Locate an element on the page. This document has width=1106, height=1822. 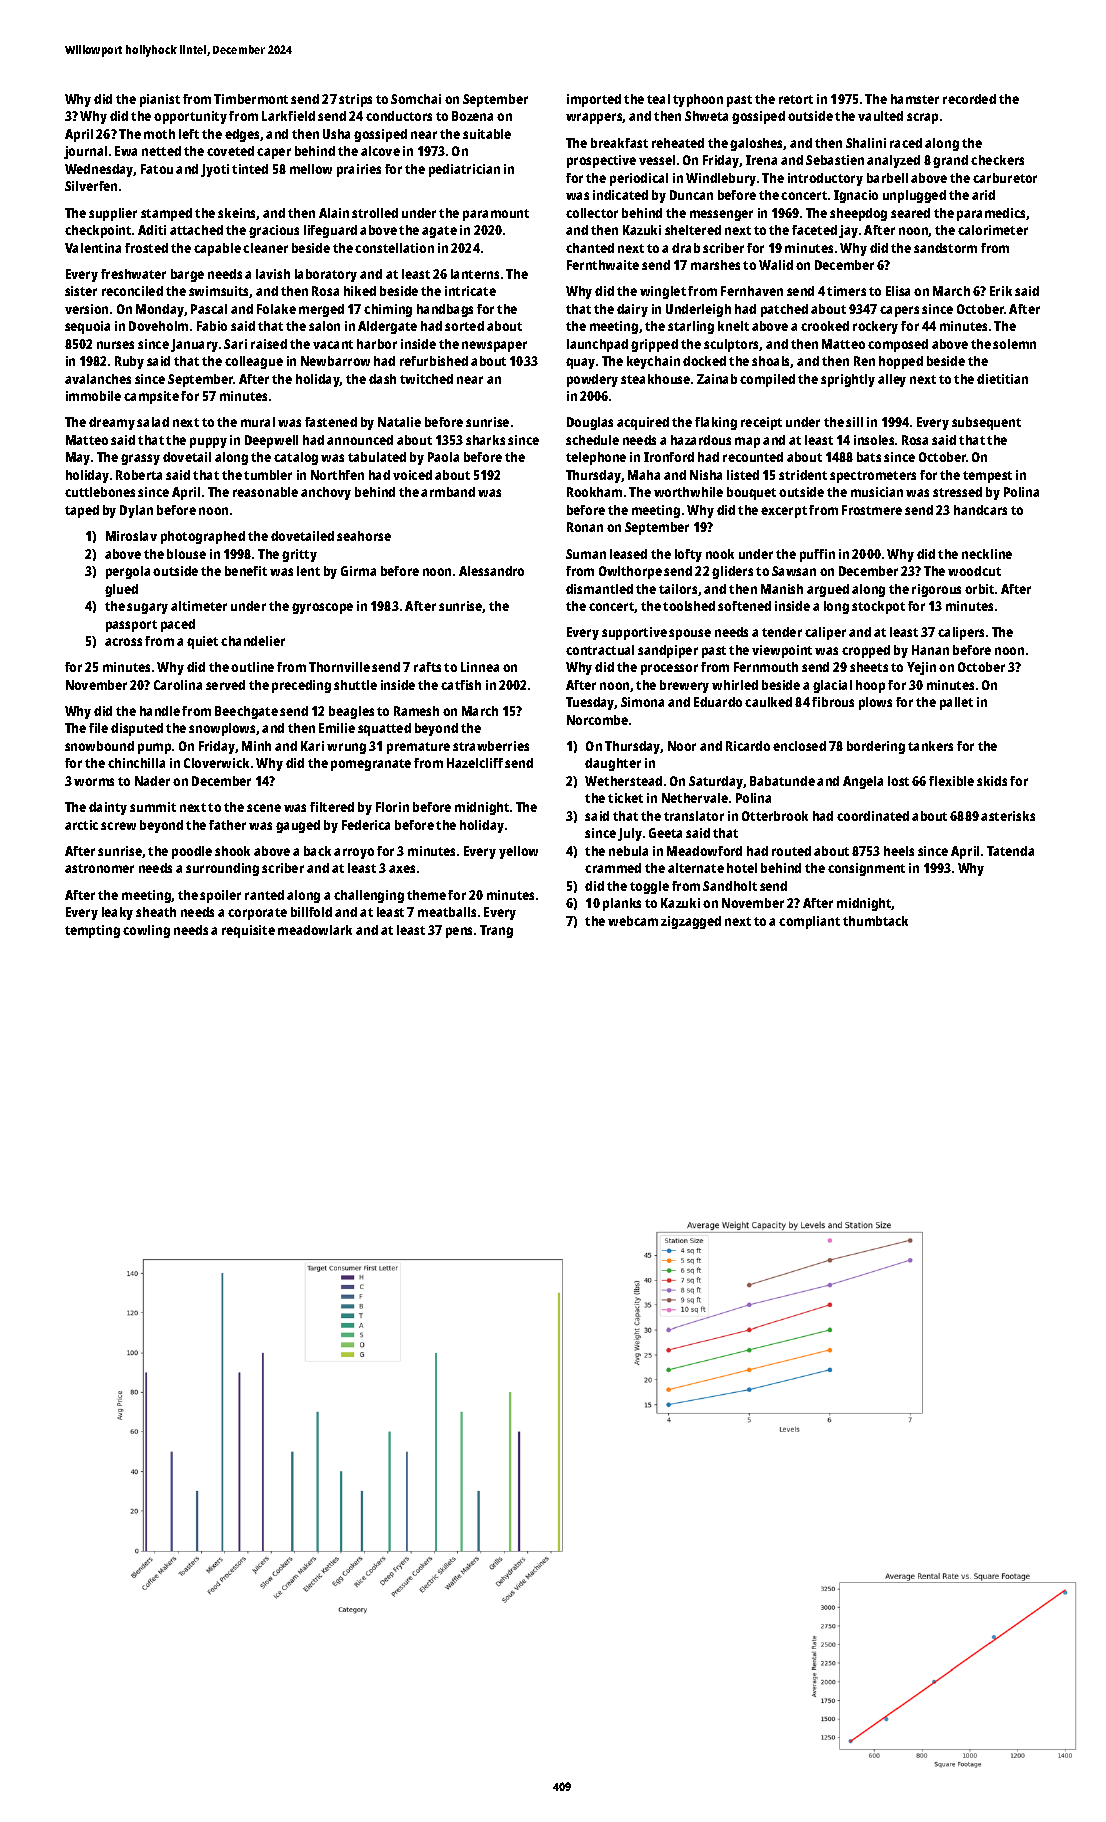
premature is located at coordinates (418, 748).
